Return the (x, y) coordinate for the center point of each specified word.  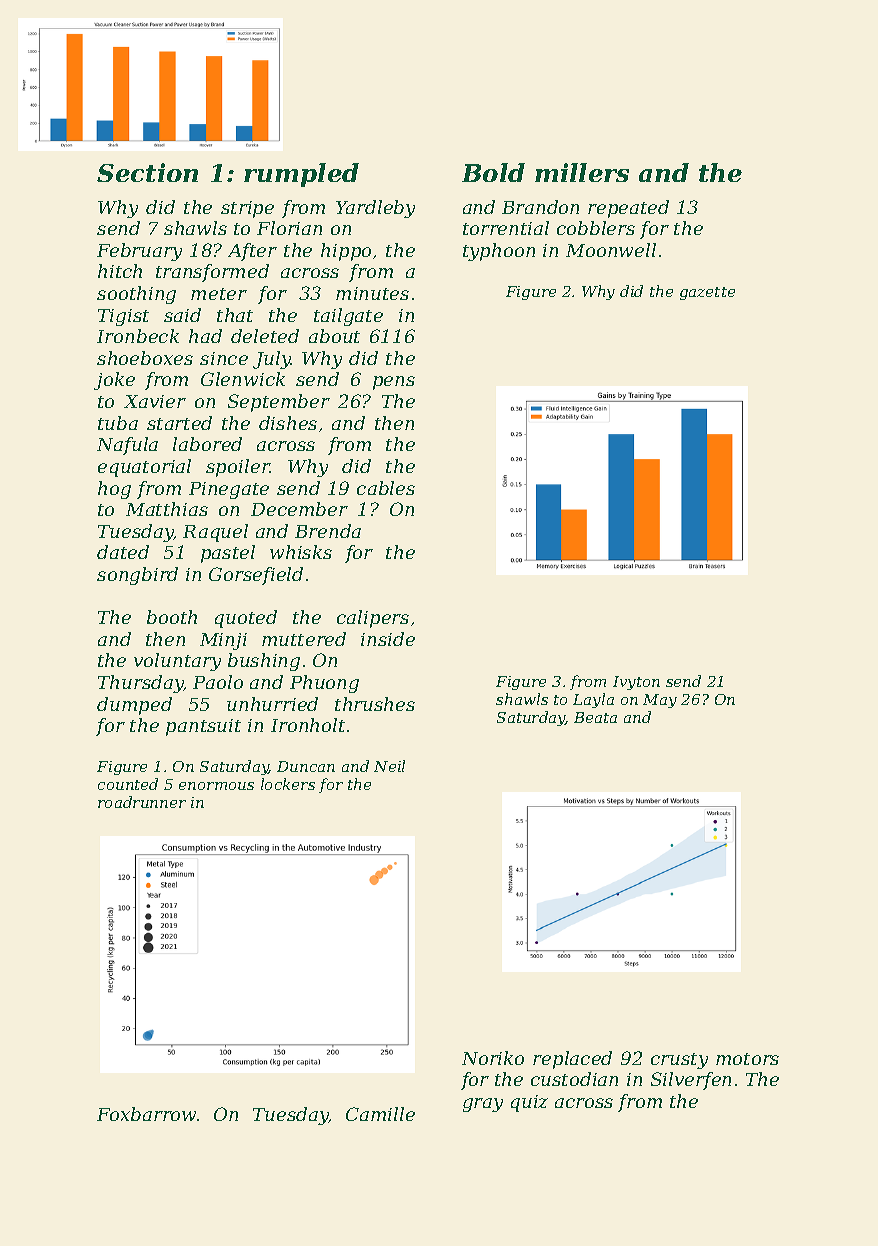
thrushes (375, 704)
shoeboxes (145, 358)
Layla (593, 700)
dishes (288, 423)
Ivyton (636, 683)
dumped (134, 706)
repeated (628, 209)
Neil (389, 766)
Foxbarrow (146, 1114)
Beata (595, 717)
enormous (216, 786)
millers (582, 172)
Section (147, 172)
